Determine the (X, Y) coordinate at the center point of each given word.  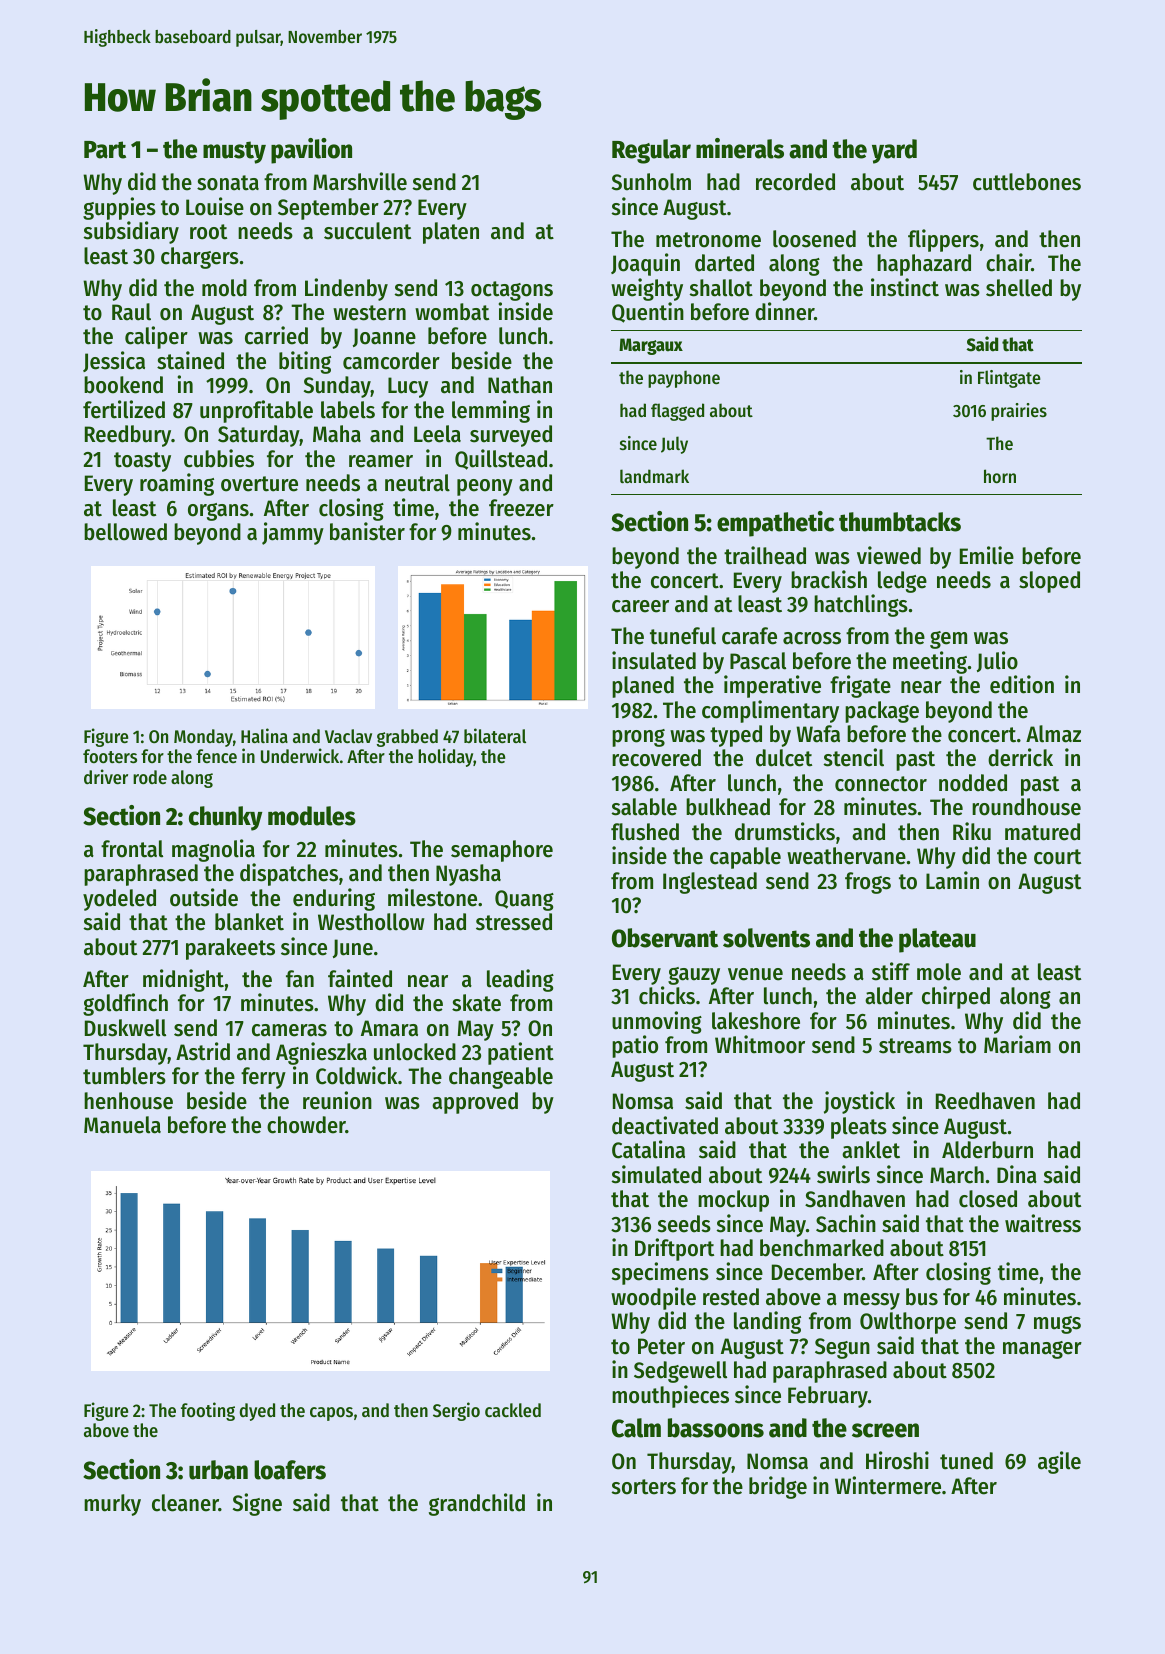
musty (234, 152)
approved (475, 1103)
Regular (651, 151)
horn (1000, 476)
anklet (871, 1150)
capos (331, 1414)
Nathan (520, 385)
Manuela (122, 1125)
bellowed (125, 532)
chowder (306, 1125)
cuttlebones (1027, 182)
